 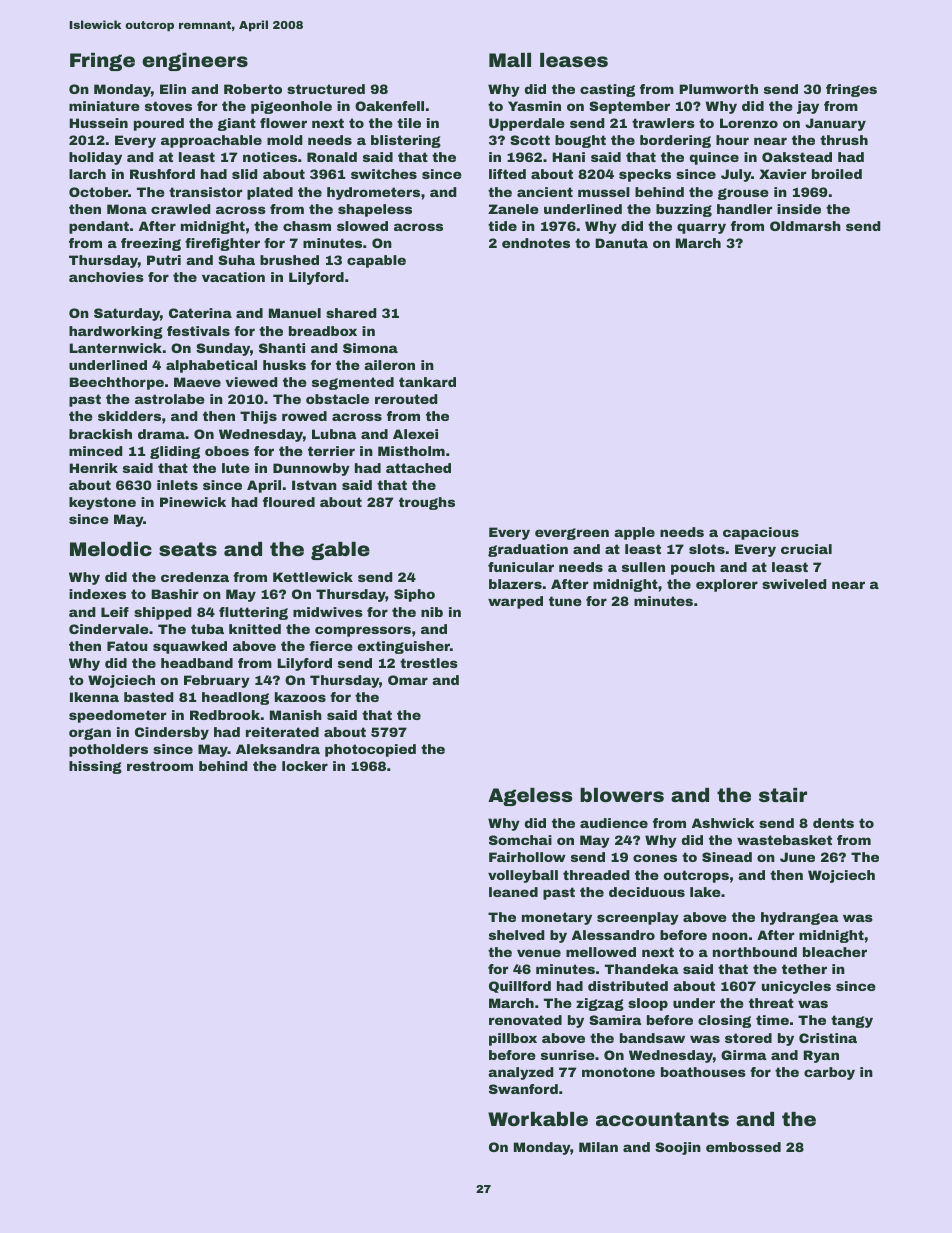 What do you see at coordinates (523, 1089) in the screenshot?
I see `Swanford` at bounding box center [523, 1089].
